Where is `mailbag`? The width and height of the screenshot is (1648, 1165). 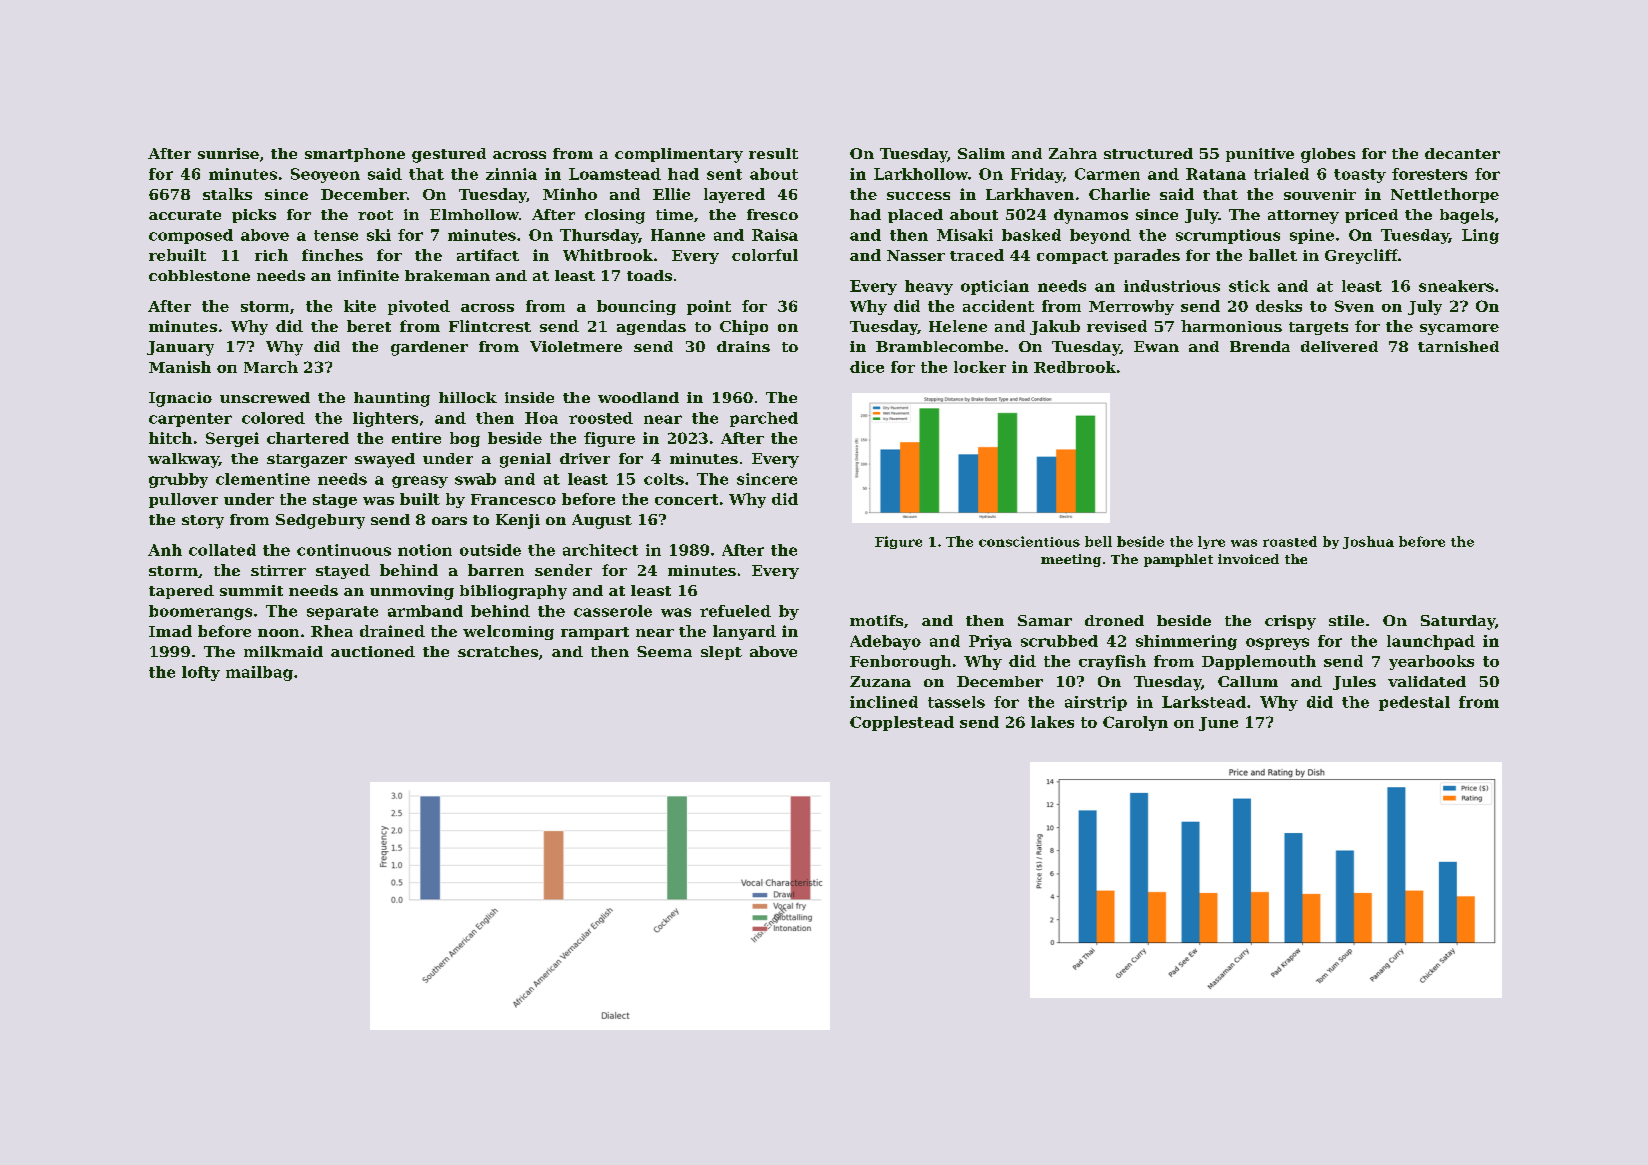 mailbag is located at coordinates (259, 673).
